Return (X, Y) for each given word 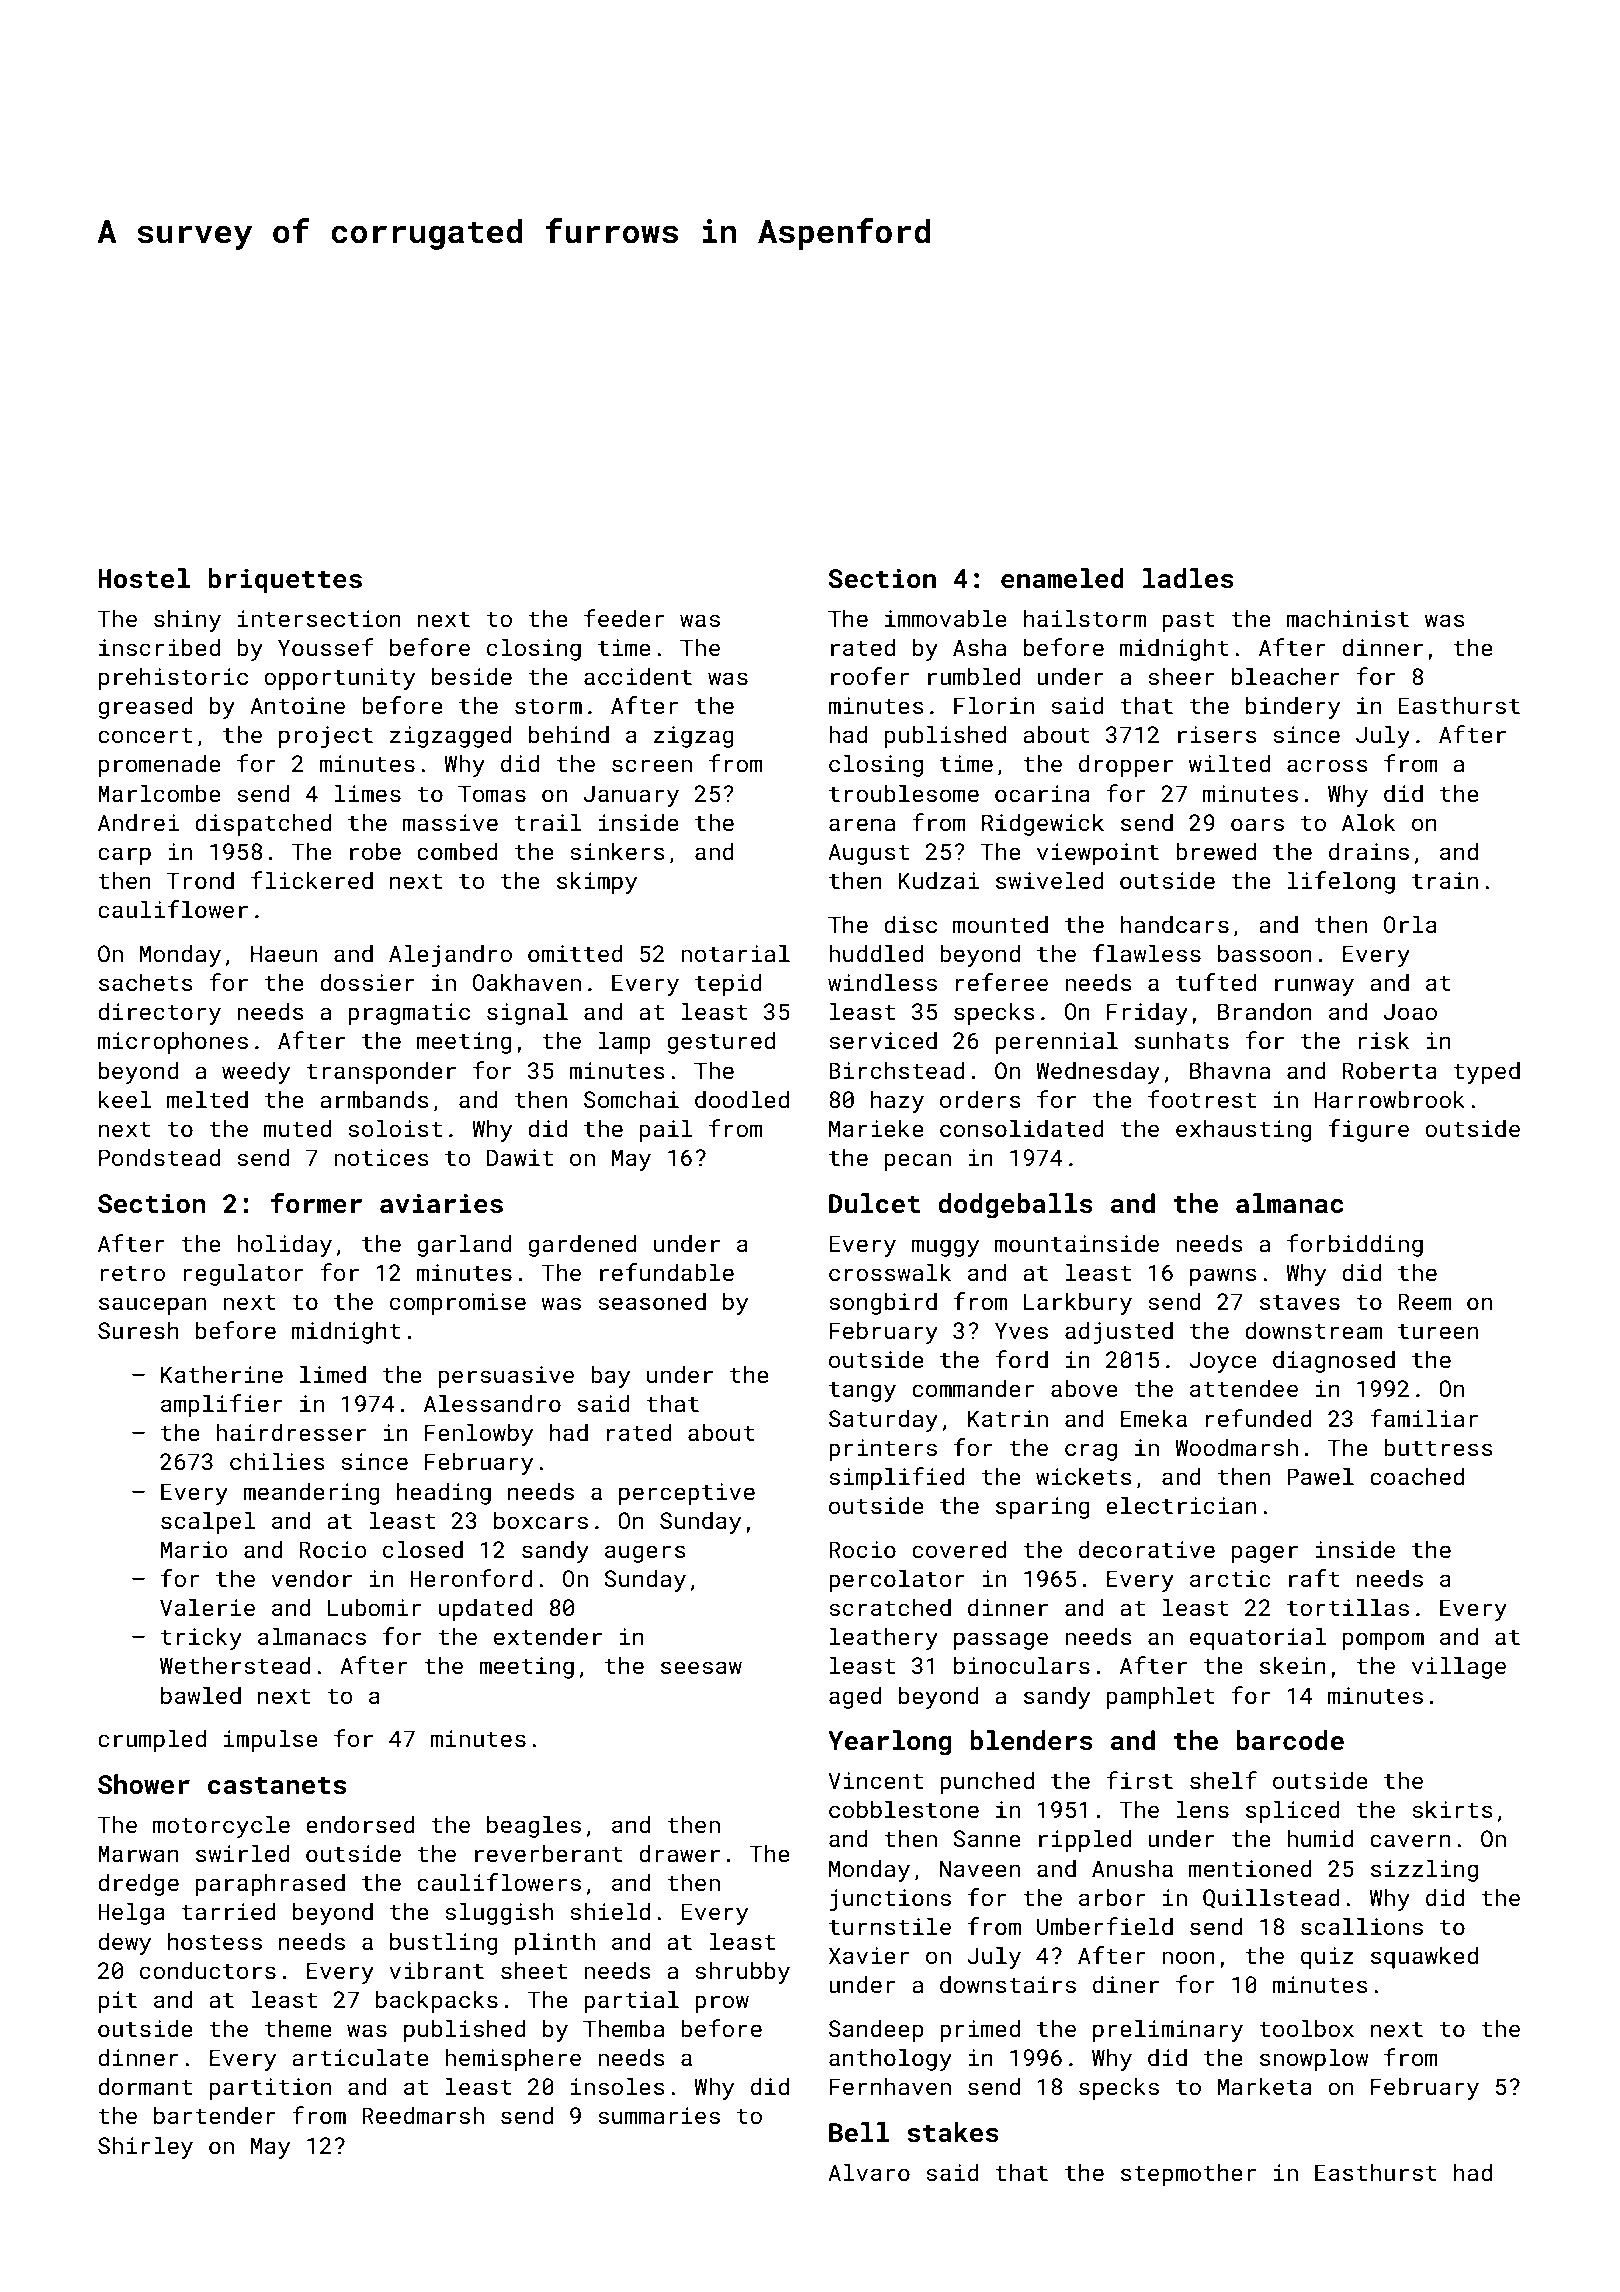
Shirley (145, 2147)
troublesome (904, 793)
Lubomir (374, 1607)
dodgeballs (1015, 1206)
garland (464, 1245)
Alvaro (869, 2172)
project (326, 737)
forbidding (1355, 1245)
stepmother (1188, 2174)
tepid (728, 984)
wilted (1229, 763)
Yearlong (890, 1743)
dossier (367, 982)
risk (1383, 1040)
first (1139, 1780)
